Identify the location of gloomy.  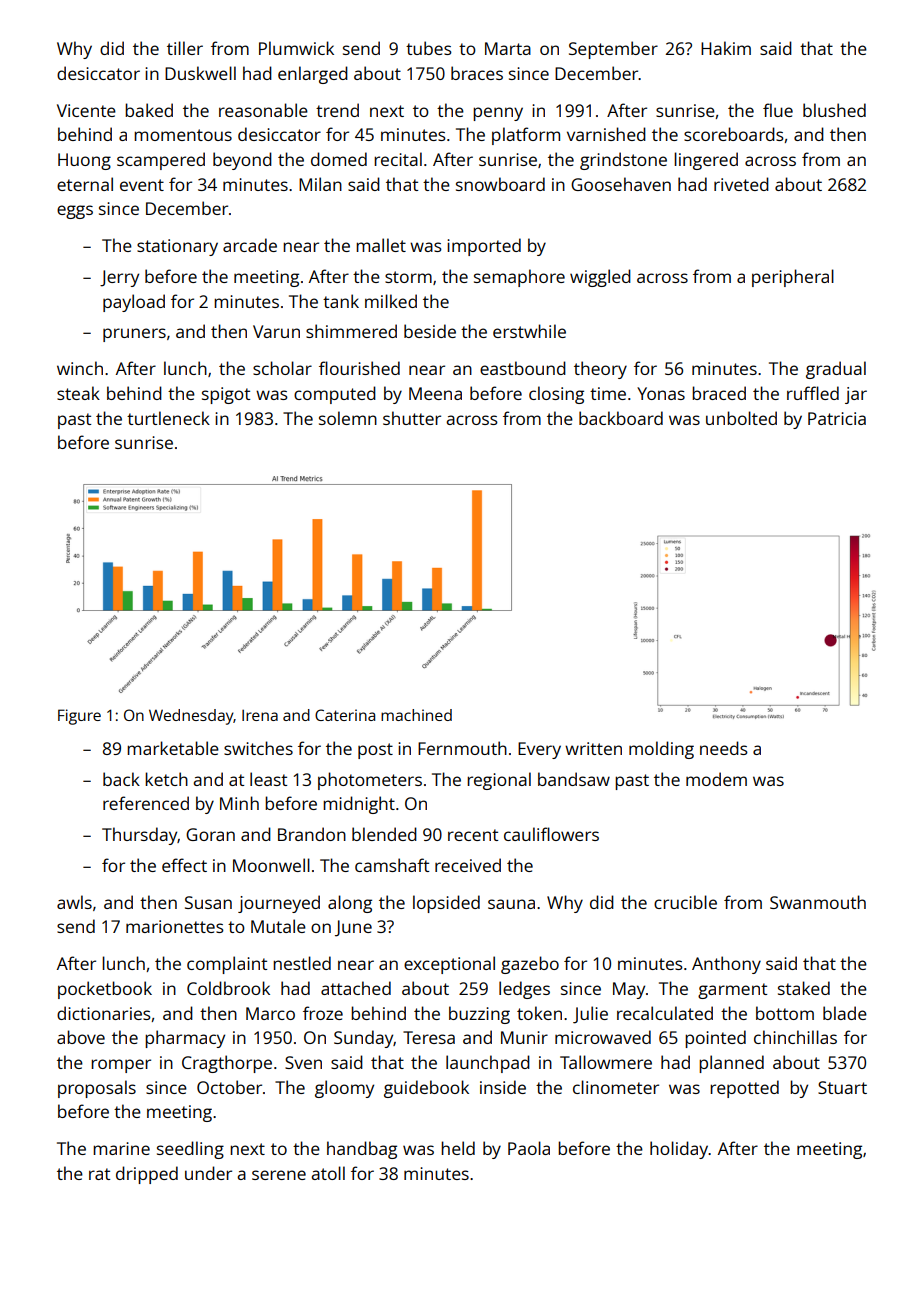
(344, 1089).
